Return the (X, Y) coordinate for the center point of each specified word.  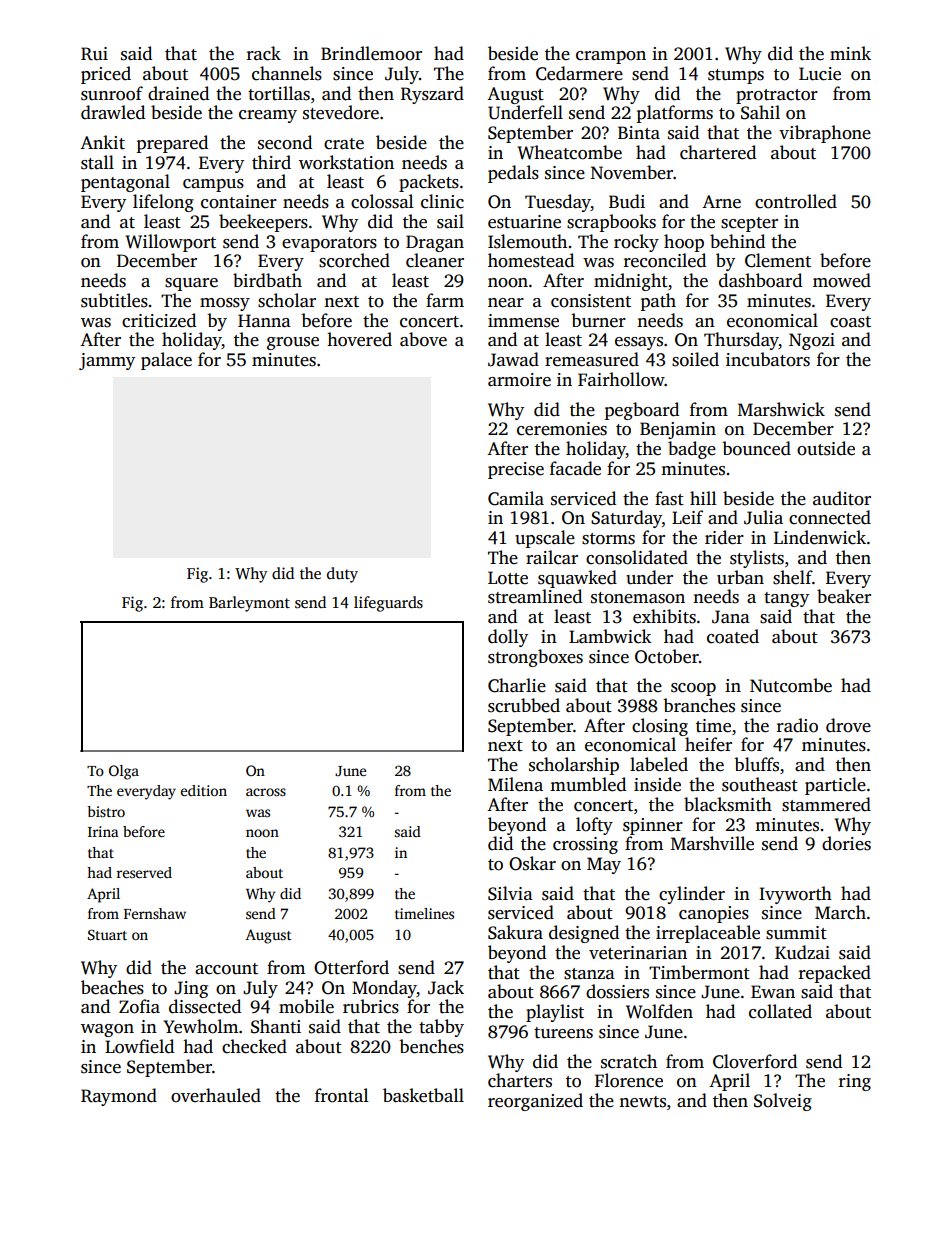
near (506, 303)
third (271, 162)
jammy (107, 361)
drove (848, 725)
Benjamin (678, 430)
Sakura (515, 932)
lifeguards (388, 604)
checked (254, 1046)
